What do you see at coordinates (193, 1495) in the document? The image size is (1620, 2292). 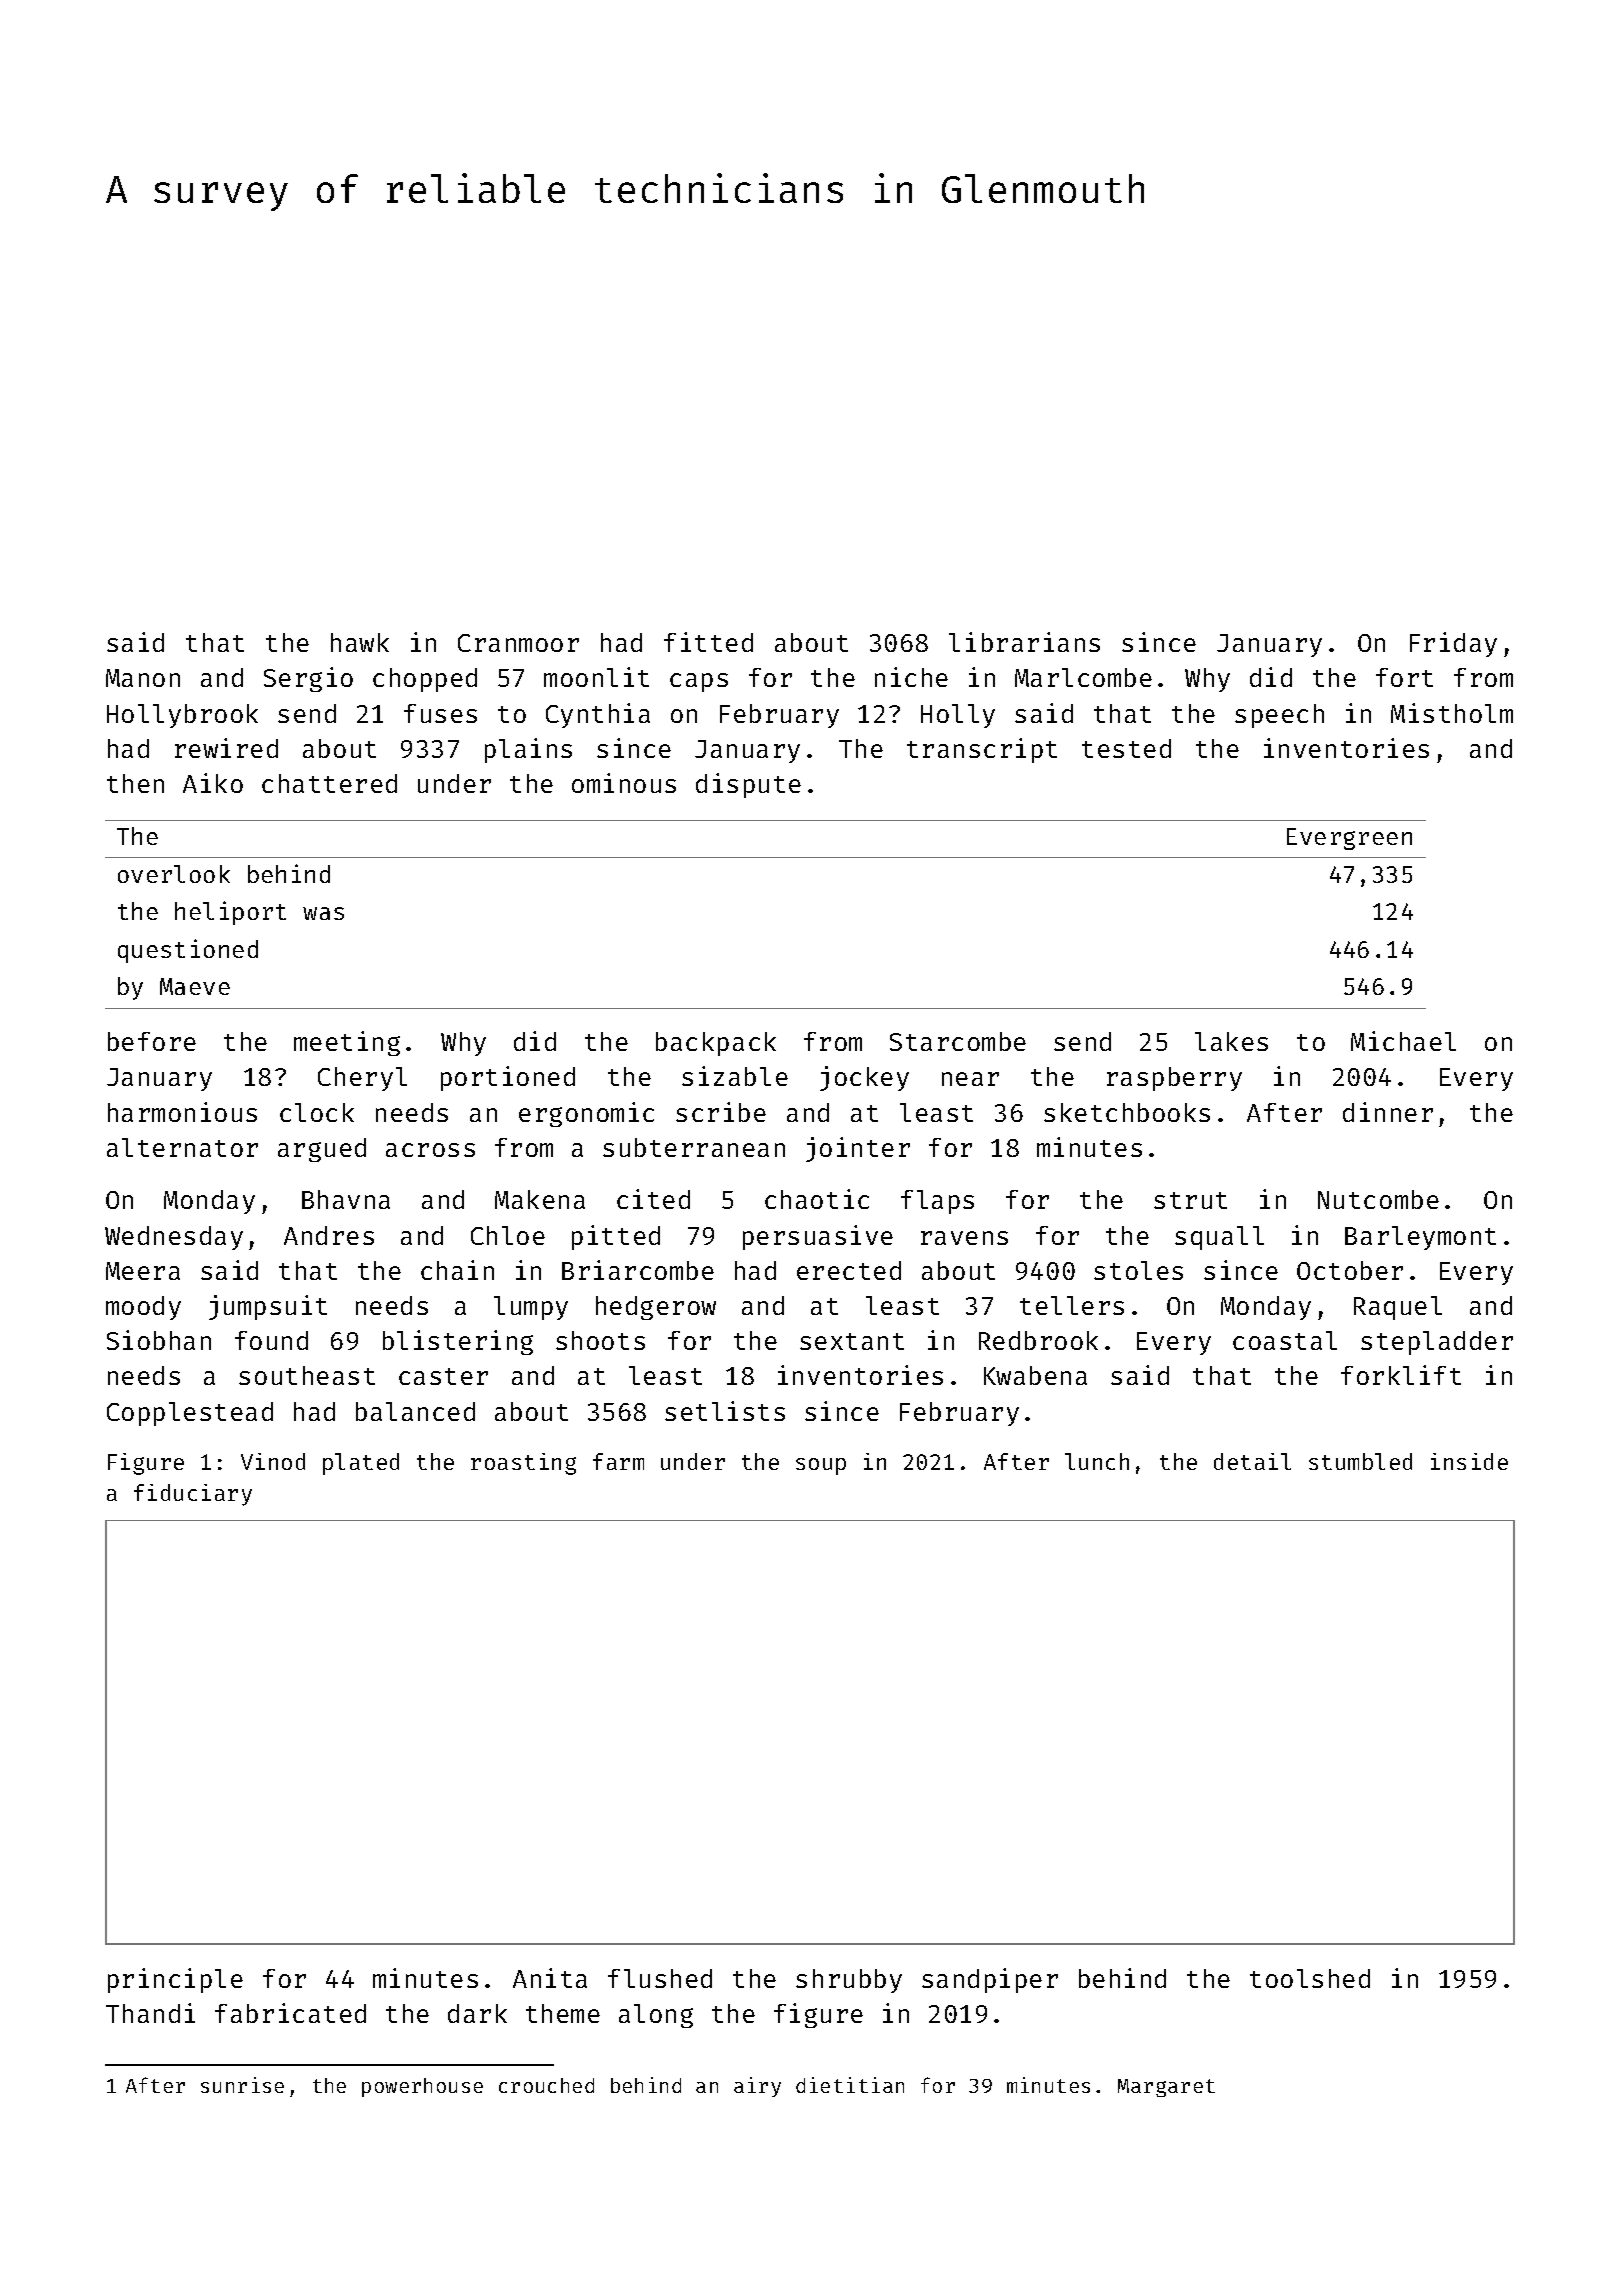 I see `fiduciary` at bounding box center [193, 1495].
